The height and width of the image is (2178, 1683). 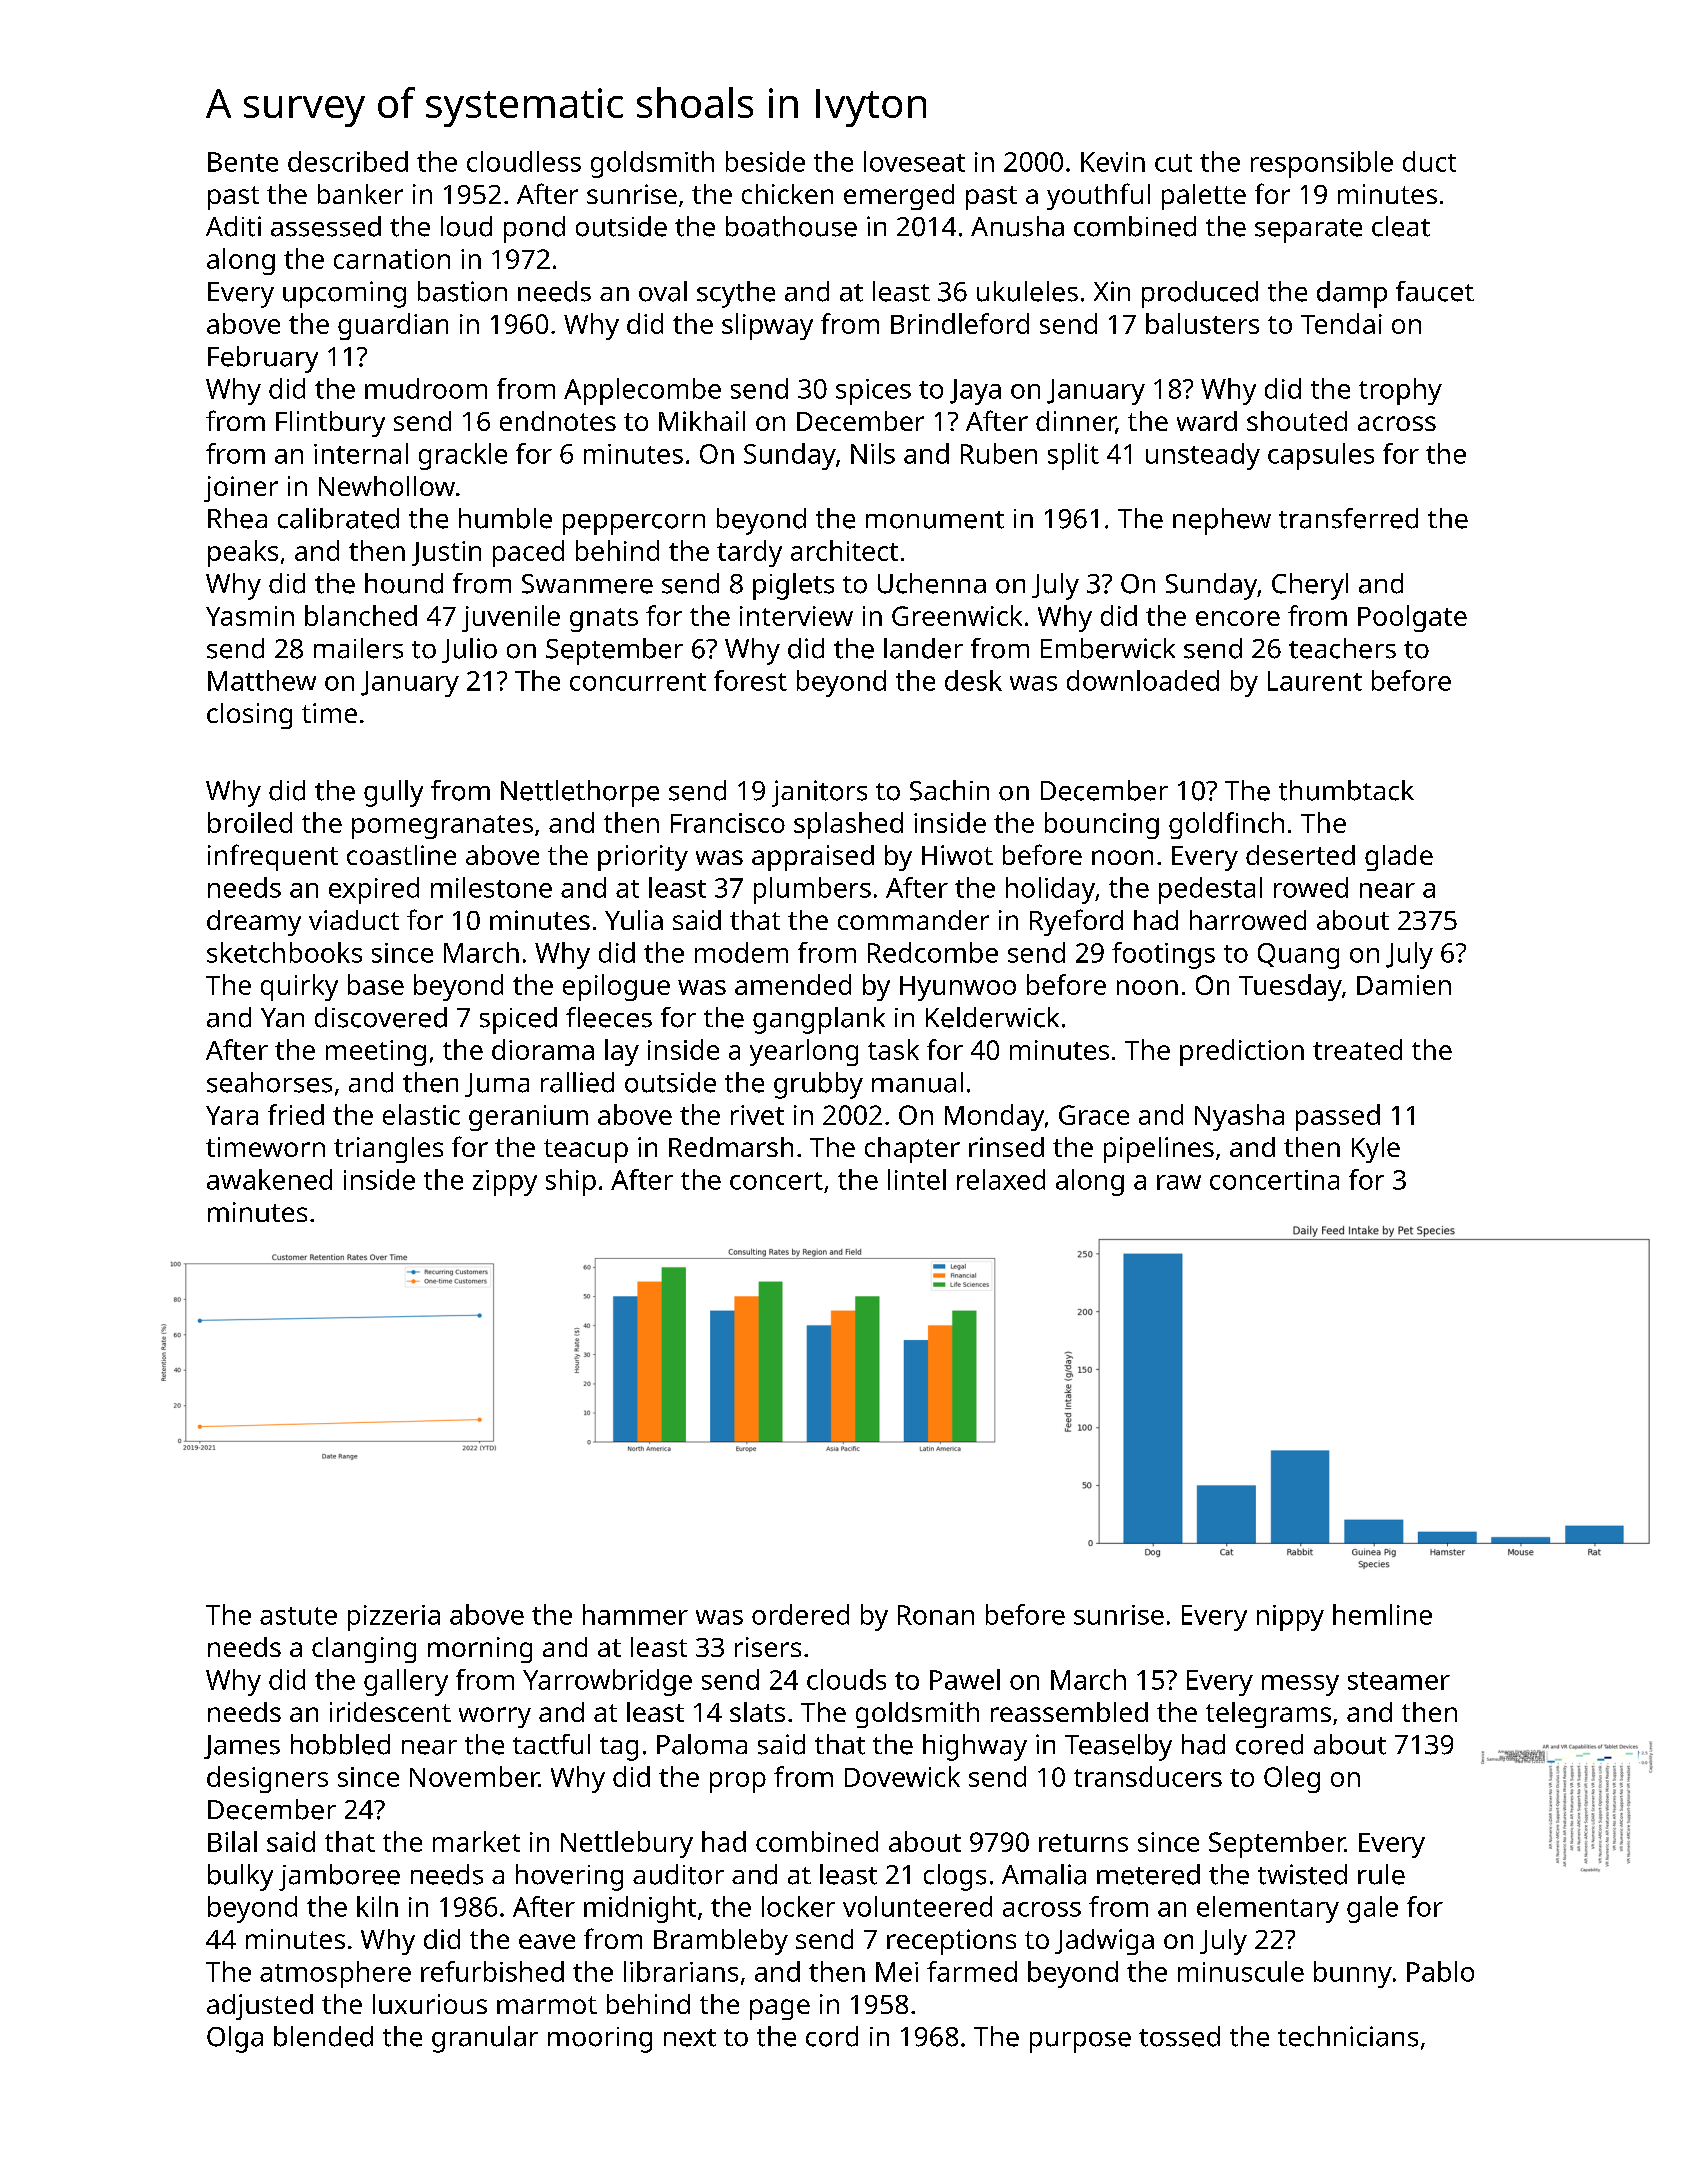 What do you see at coordinates (240, 1877) in the image?
I see `bulky` at bounding box center [240, 1877].
